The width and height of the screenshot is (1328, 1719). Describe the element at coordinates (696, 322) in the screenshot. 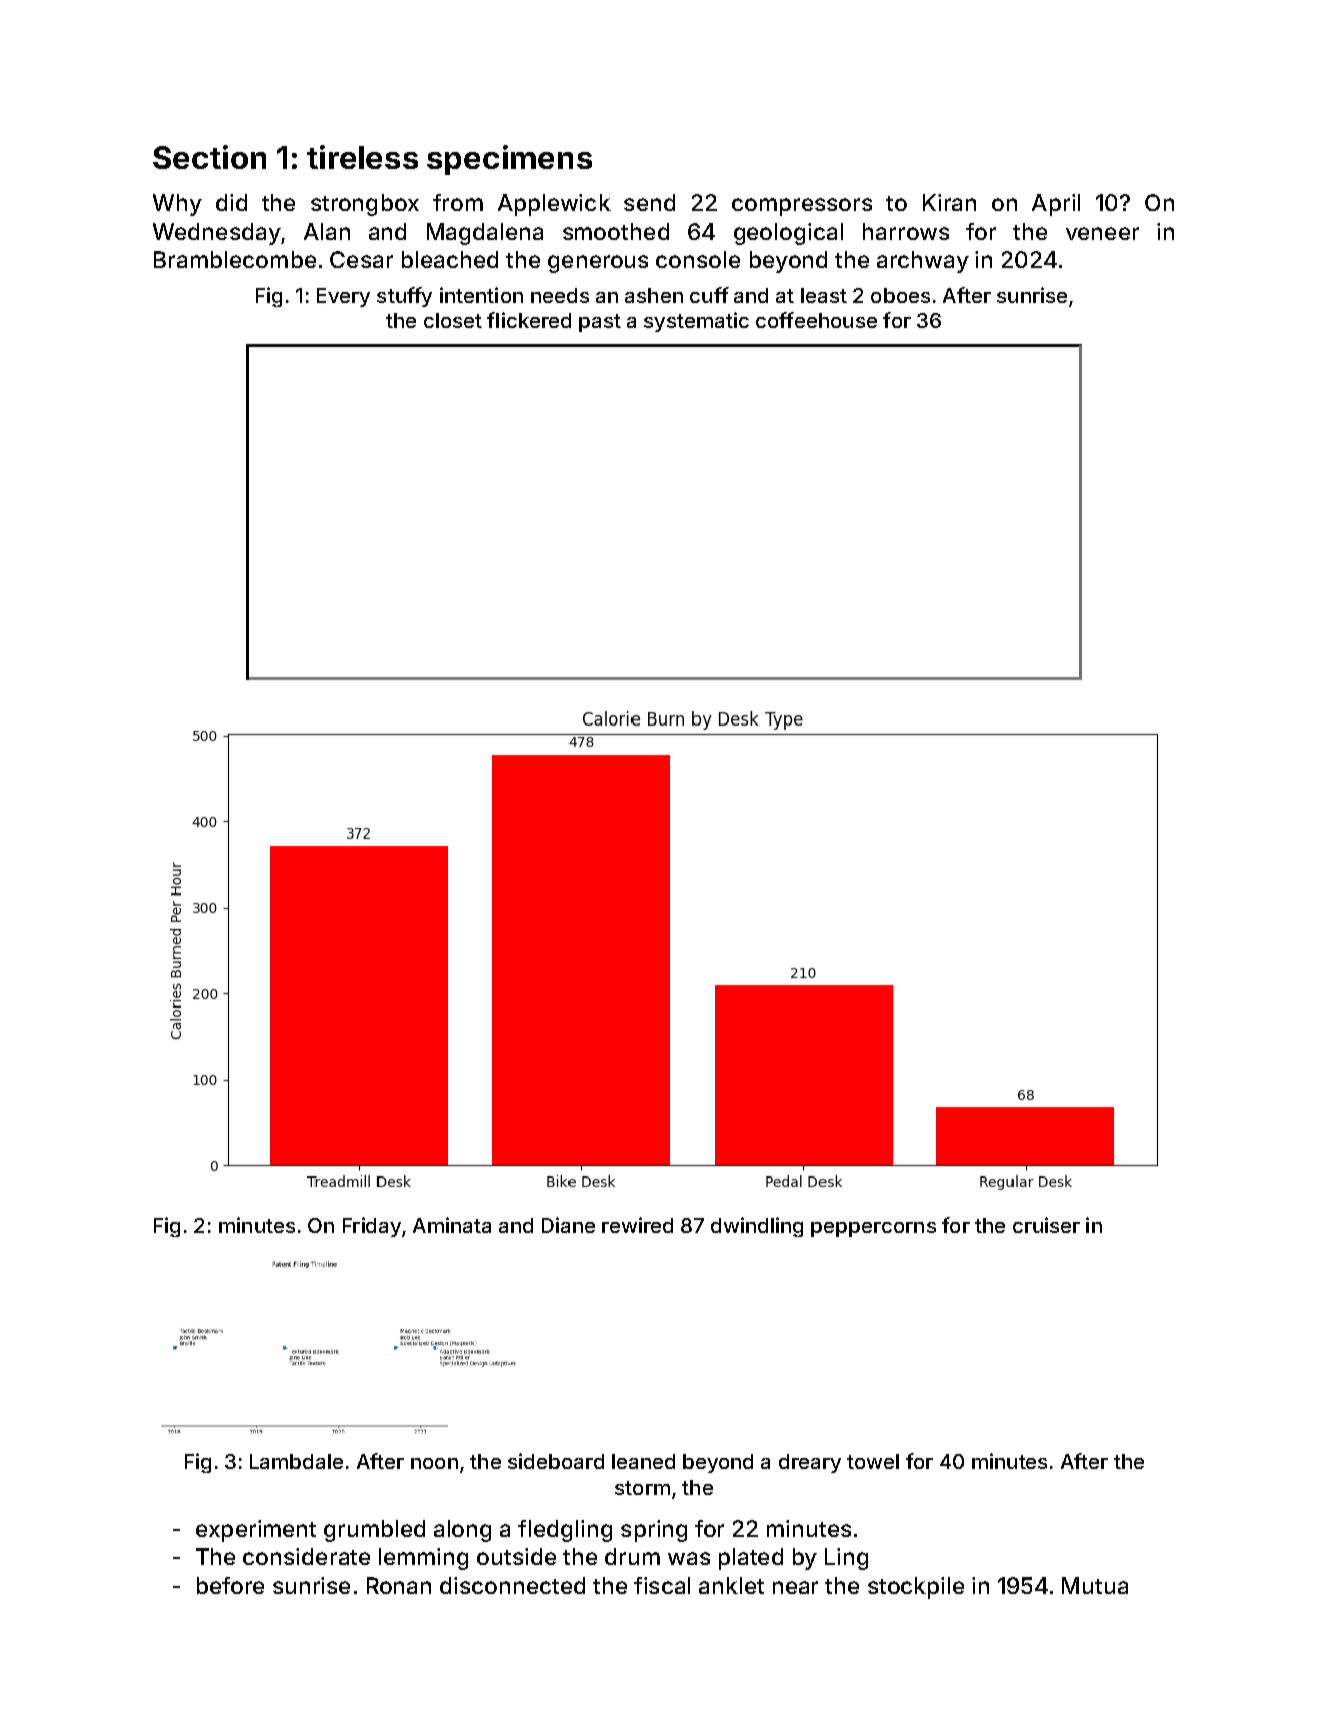

I see `systematic` at that location.
